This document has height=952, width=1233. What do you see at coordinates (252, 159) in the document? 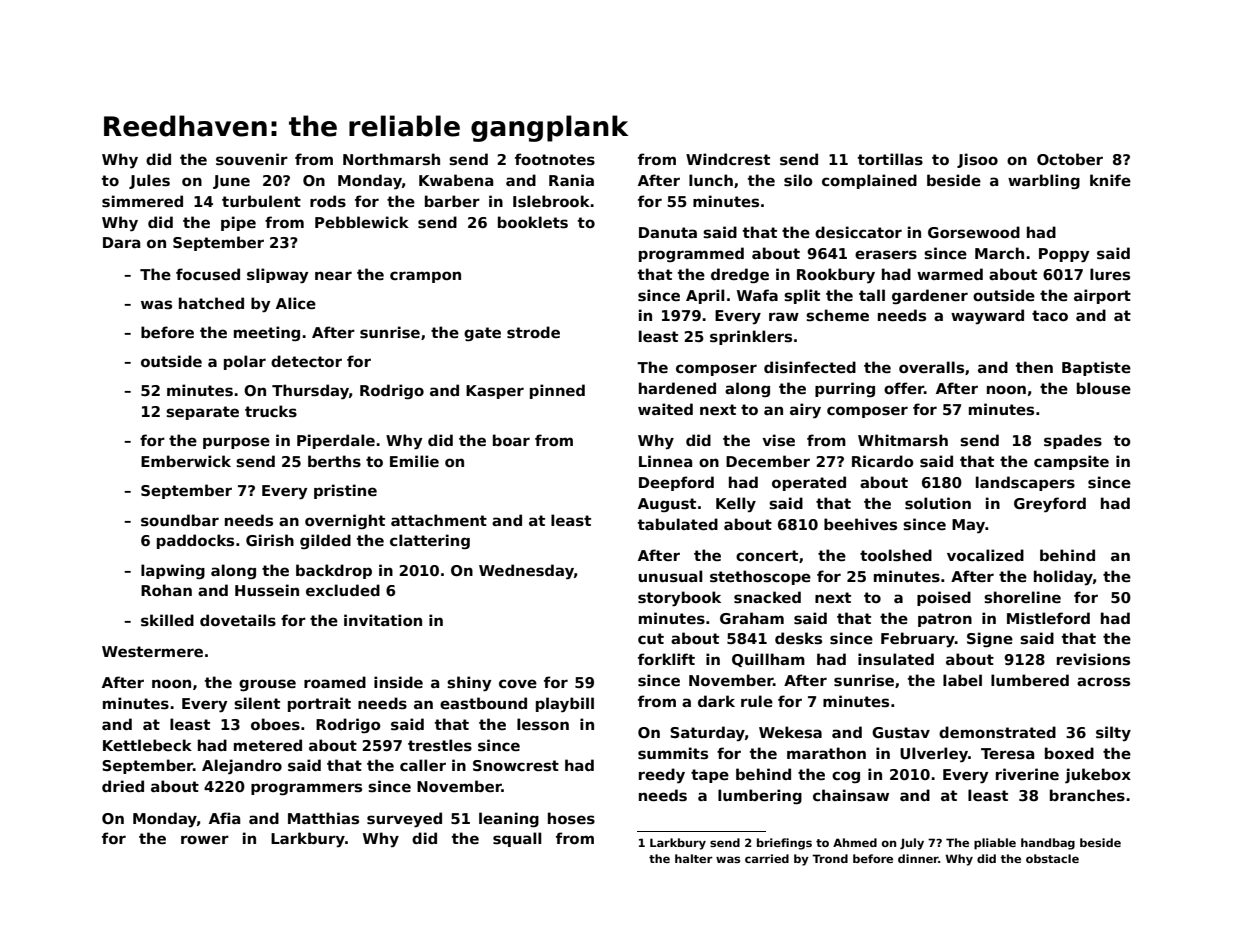
I see `souvenir` at bounding box center [252, 159].
